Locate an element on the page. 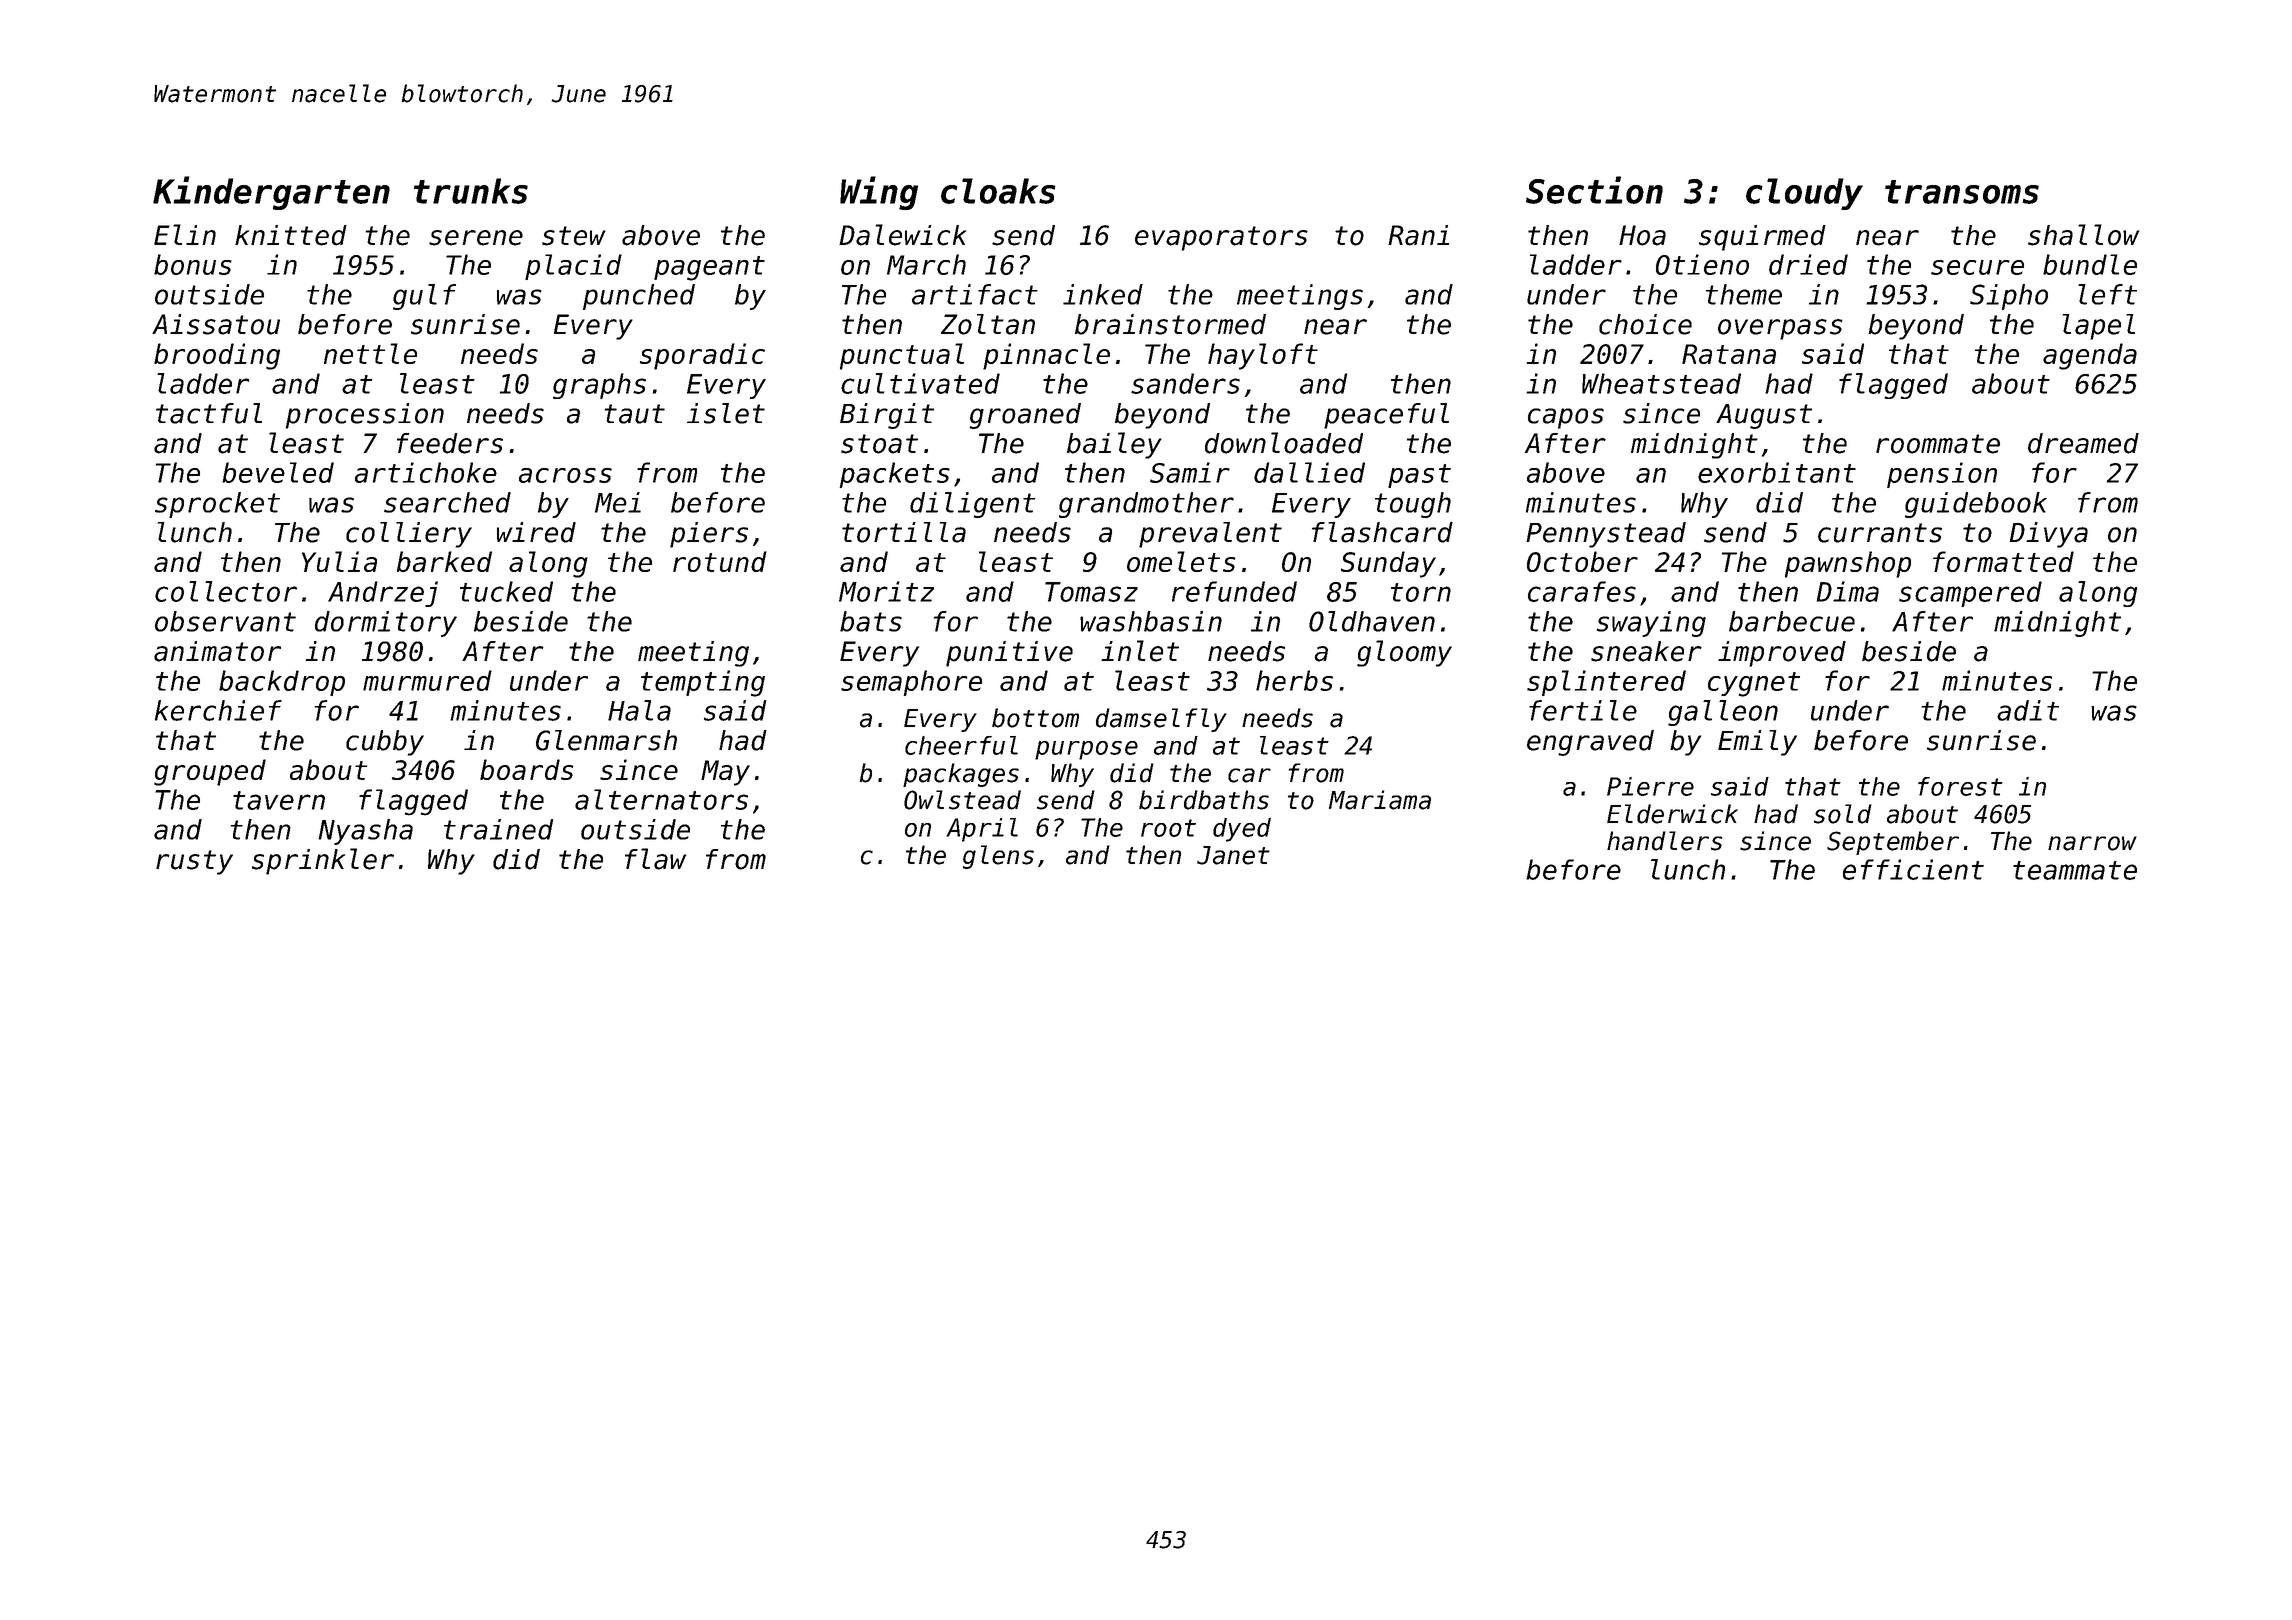 The height and width of the page is (1620, 2292). forest is located at coordinates (1960, 786).
